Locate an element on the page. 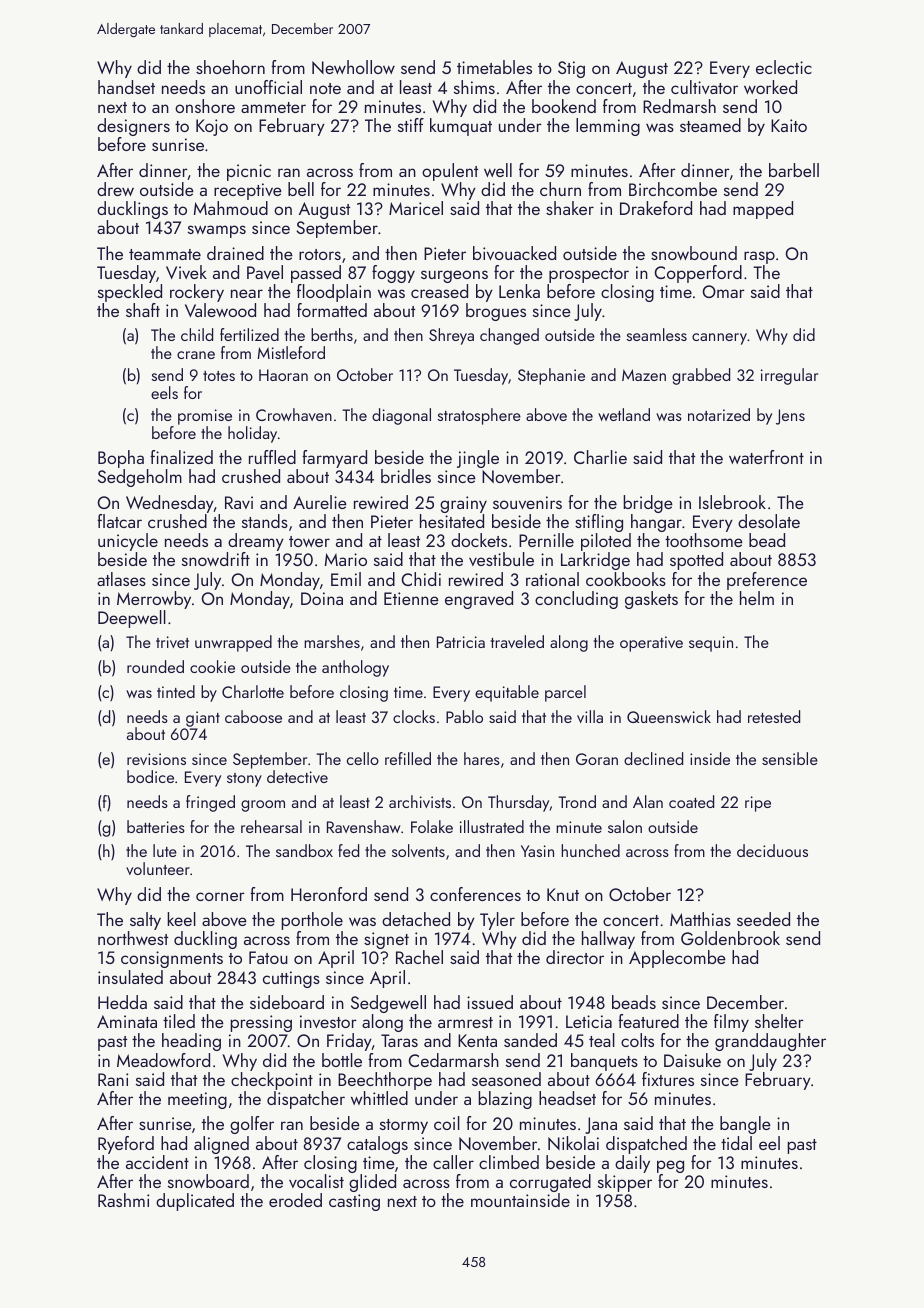 The height and width of the page is (1308, 924). operative is located at coordinates (651, 644).
